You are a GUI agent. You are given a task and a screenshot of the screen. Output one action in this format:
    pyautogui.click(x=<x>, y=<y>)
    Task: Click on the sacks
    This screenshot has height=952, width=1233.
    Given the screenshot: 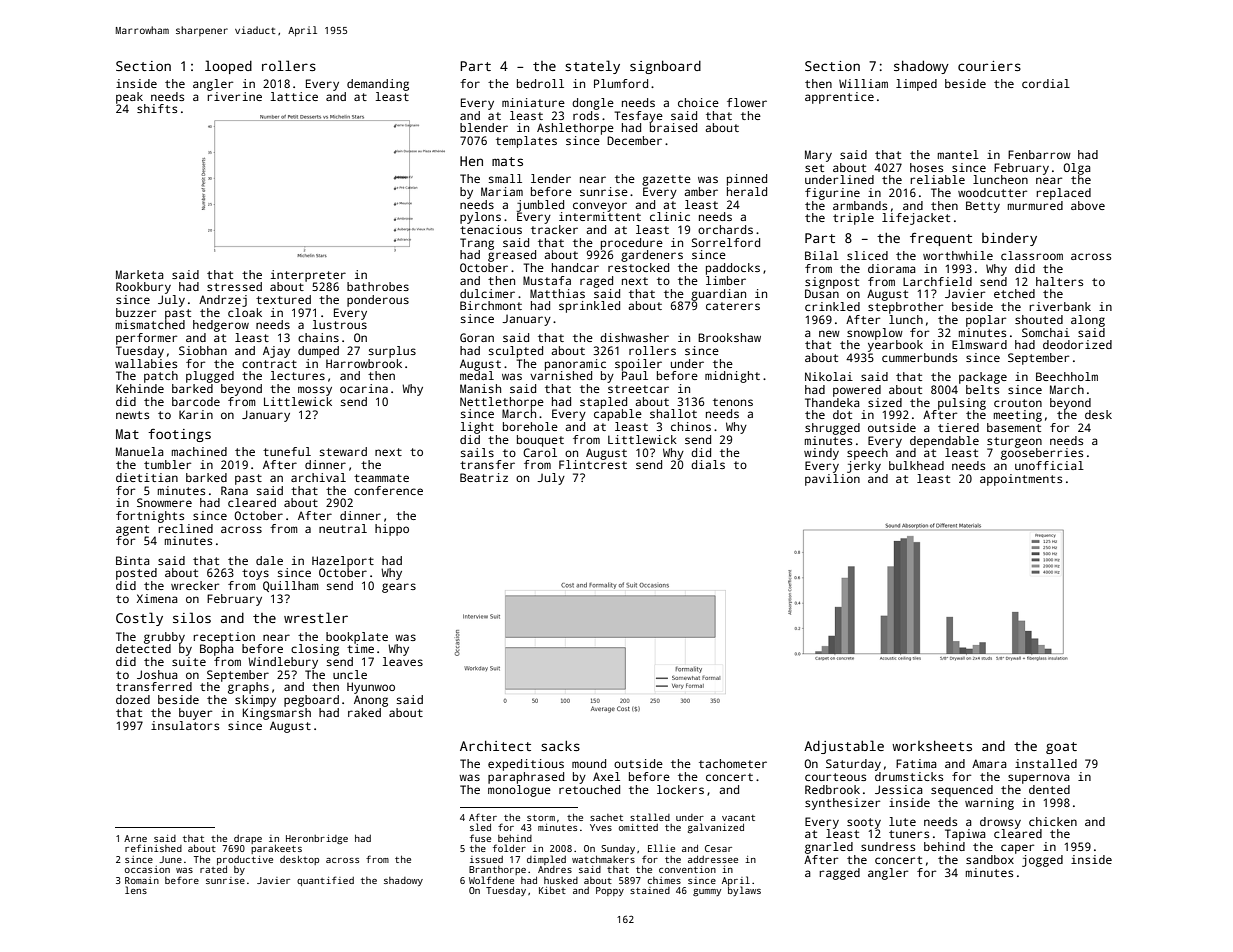 What is the action you would take?
    pyautogui.click(x=560, y=746)
